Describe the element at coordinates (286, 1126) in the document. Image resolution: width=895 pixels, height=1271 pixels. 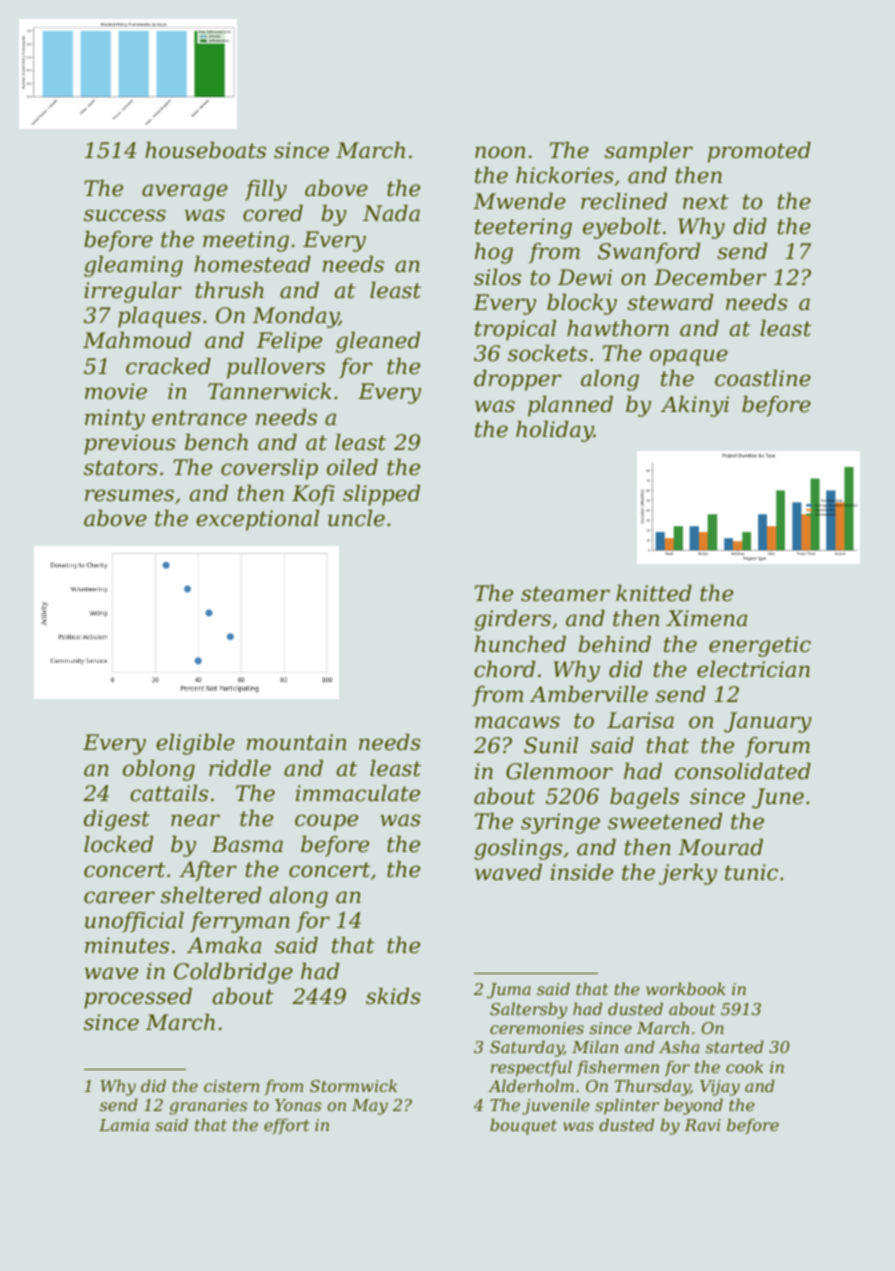
I see `effort` at that location.
